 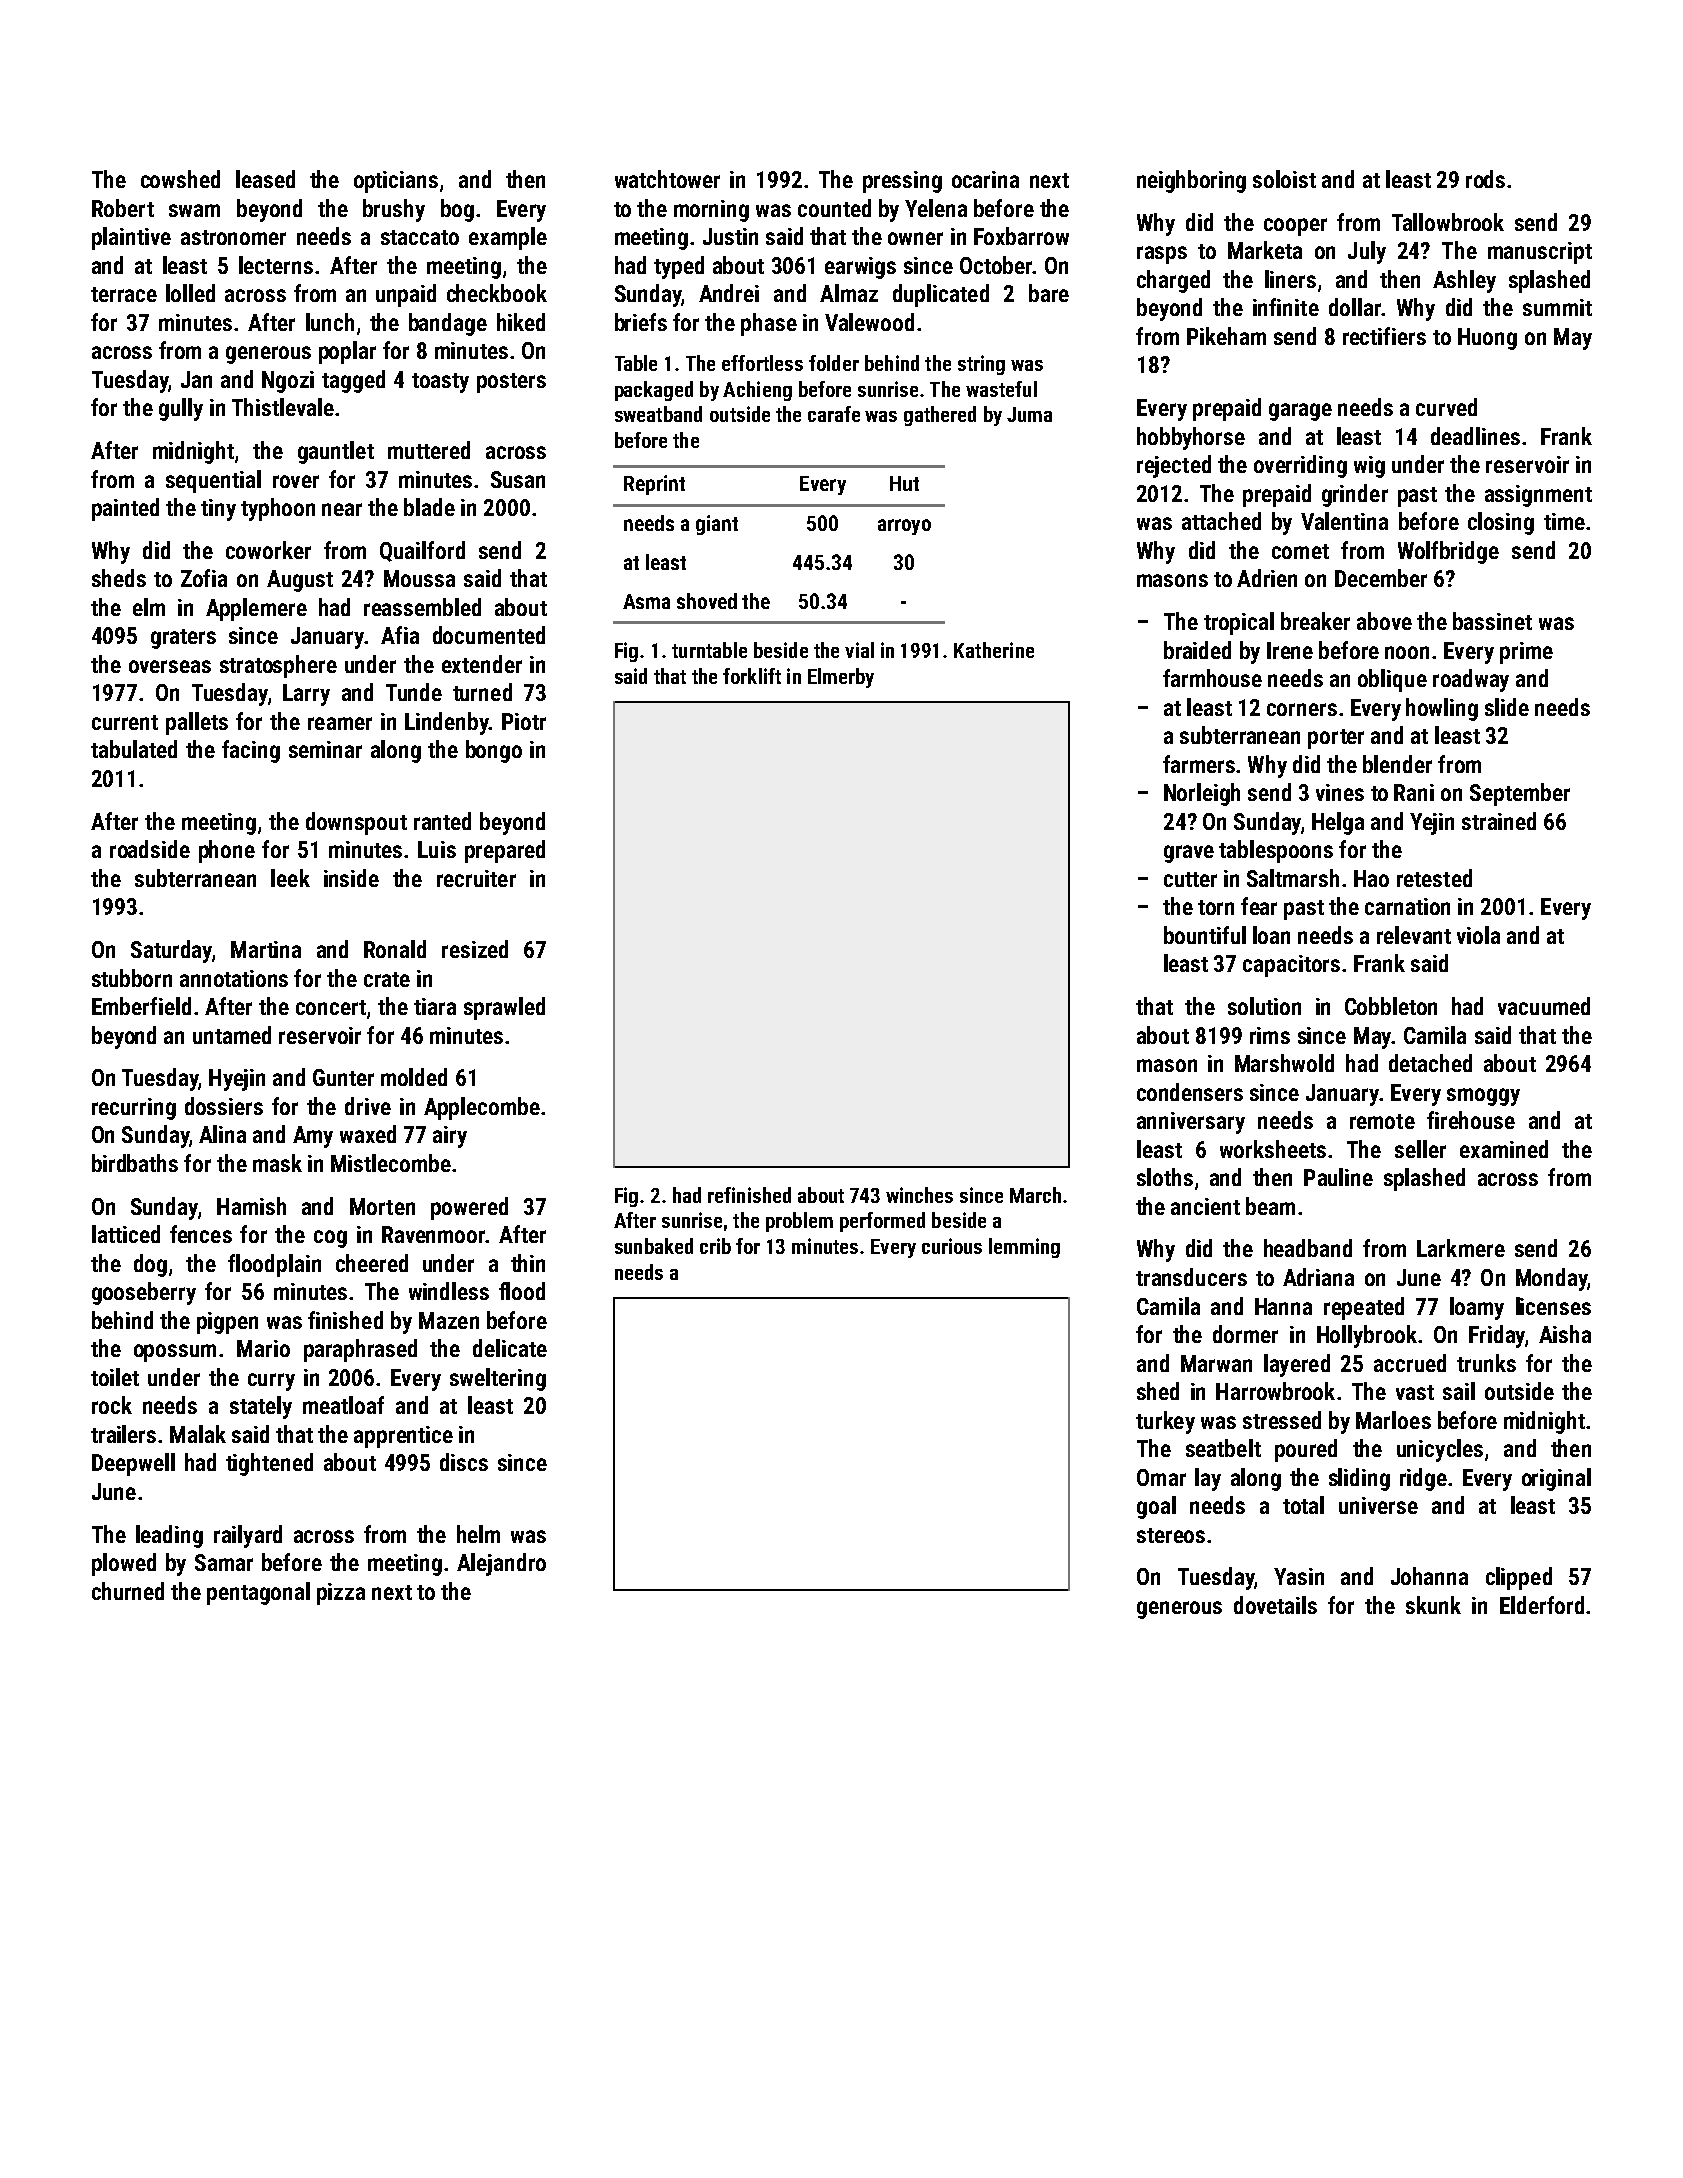 What do you see at coordinates (1035, 1195) in the document?
I see `March` at bounding box center [1035, 1195].
